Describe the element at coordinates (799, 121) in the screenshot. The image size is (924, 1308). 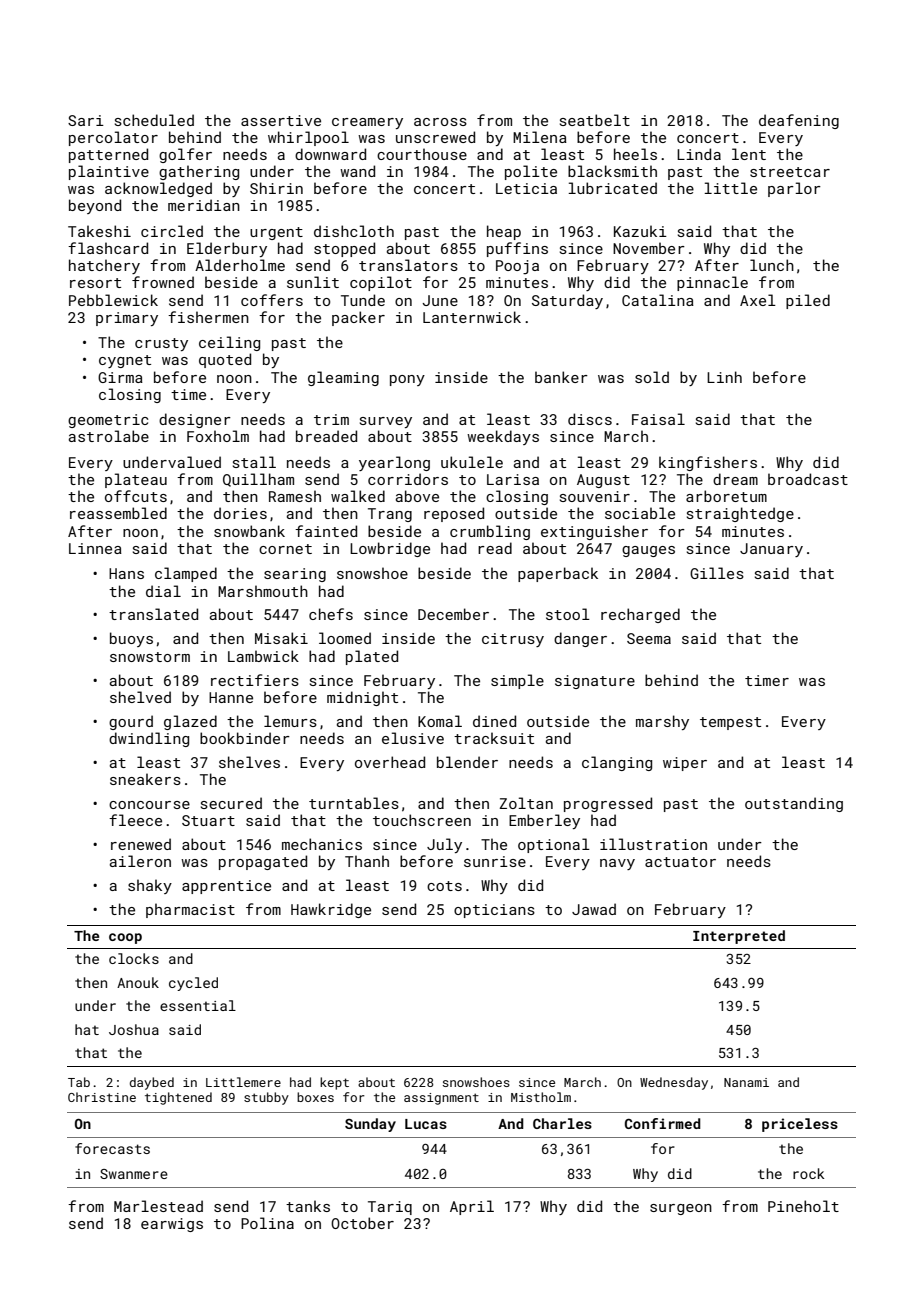
I see `deafening` at that location.
